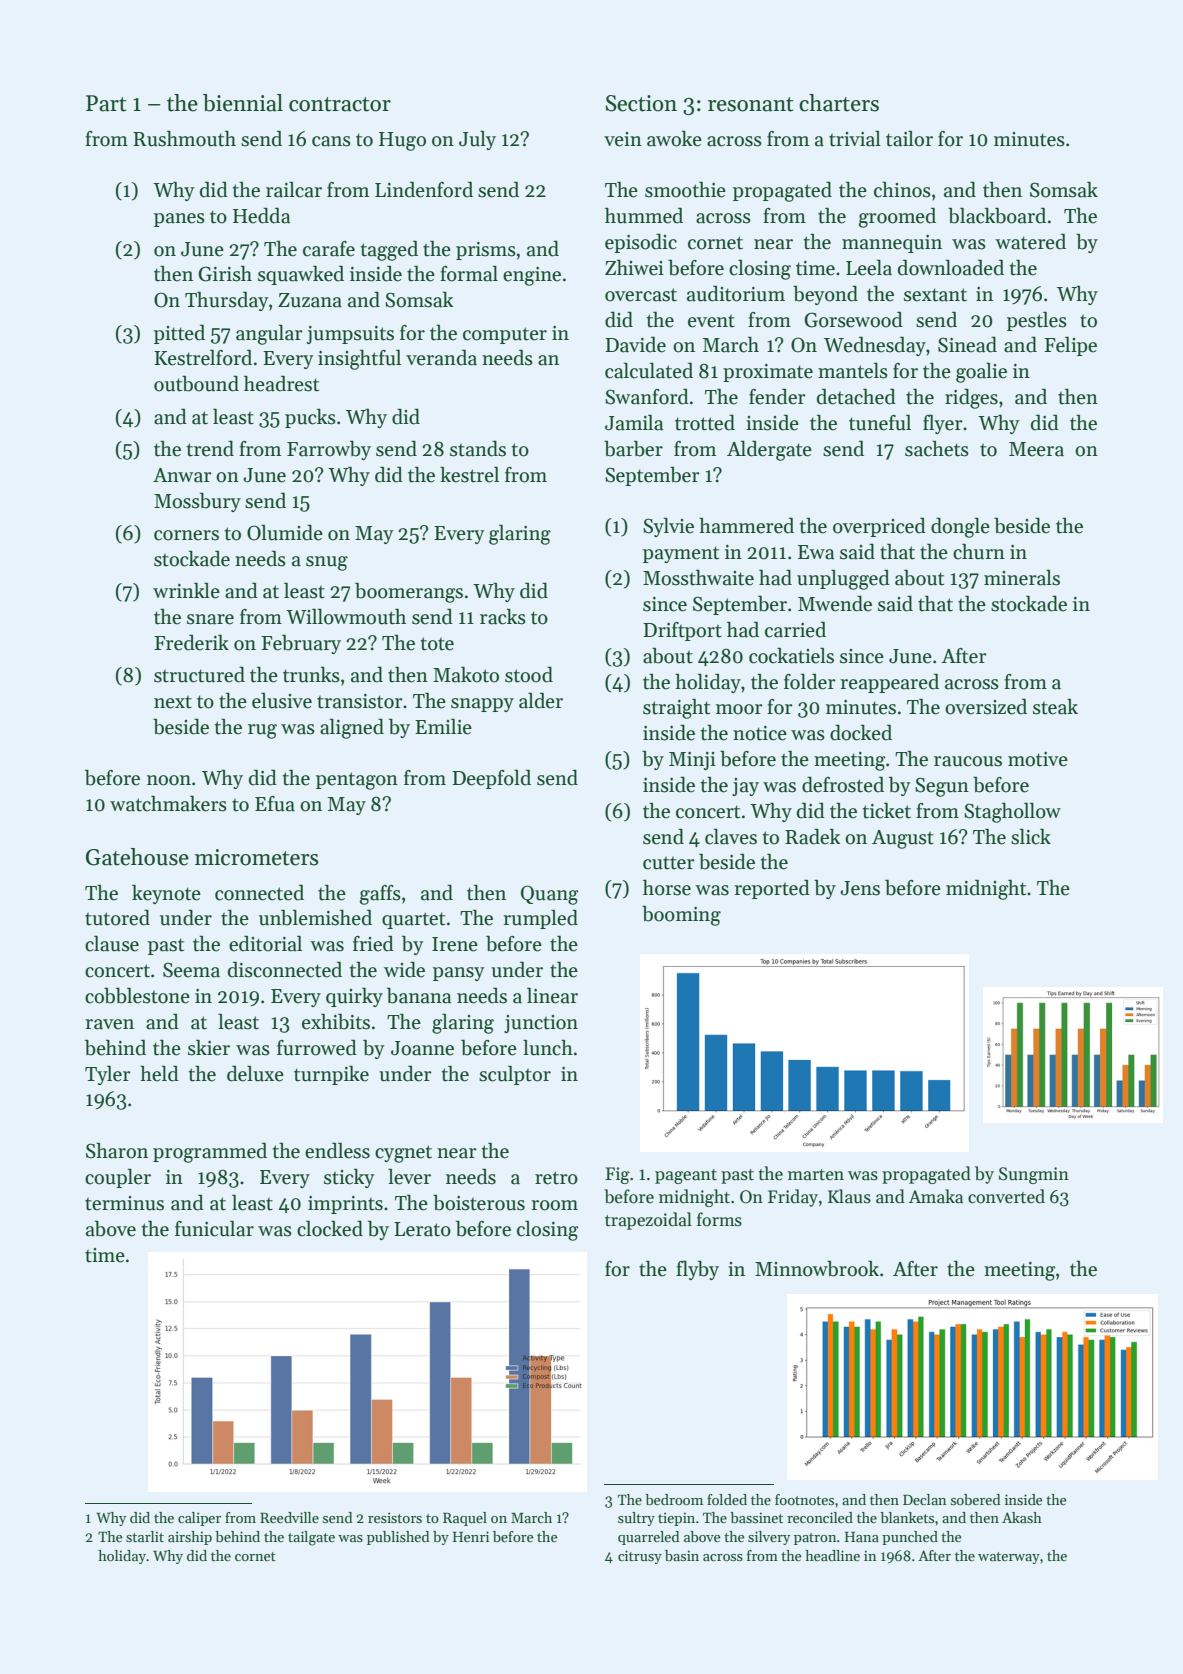 The width and height of the screenshot is (1183, 1674). Describe the element at coordinates (243, 103) in the screenshot. I see `biennial` at that location.
